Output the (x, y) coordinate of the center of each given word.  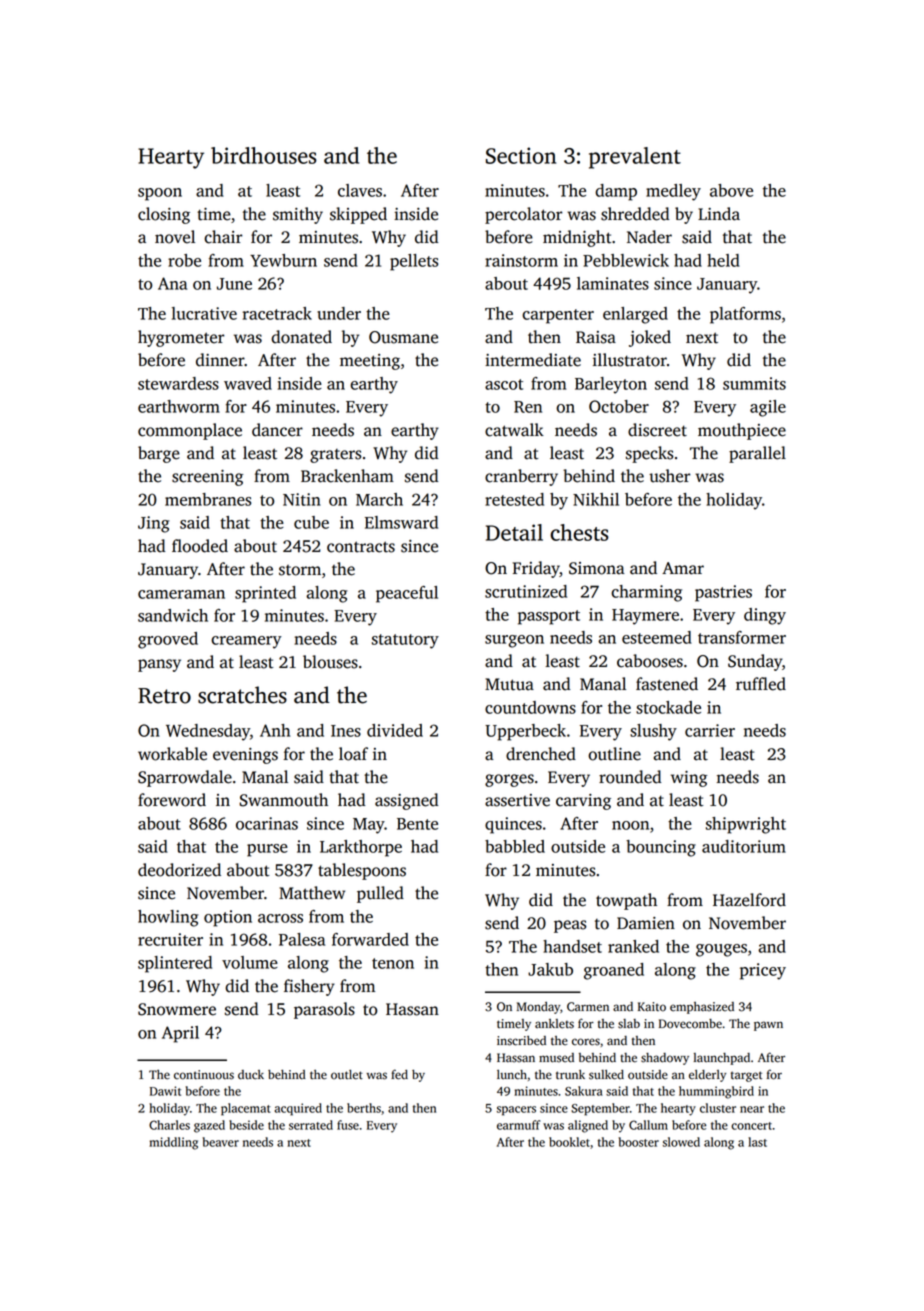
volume (250, 962)
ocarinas (267, 823)
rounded (630, 777)
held (723, 260)
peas (570, 926)
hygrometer (181, 338)
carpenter (558, 316)
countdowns (530, 707)
